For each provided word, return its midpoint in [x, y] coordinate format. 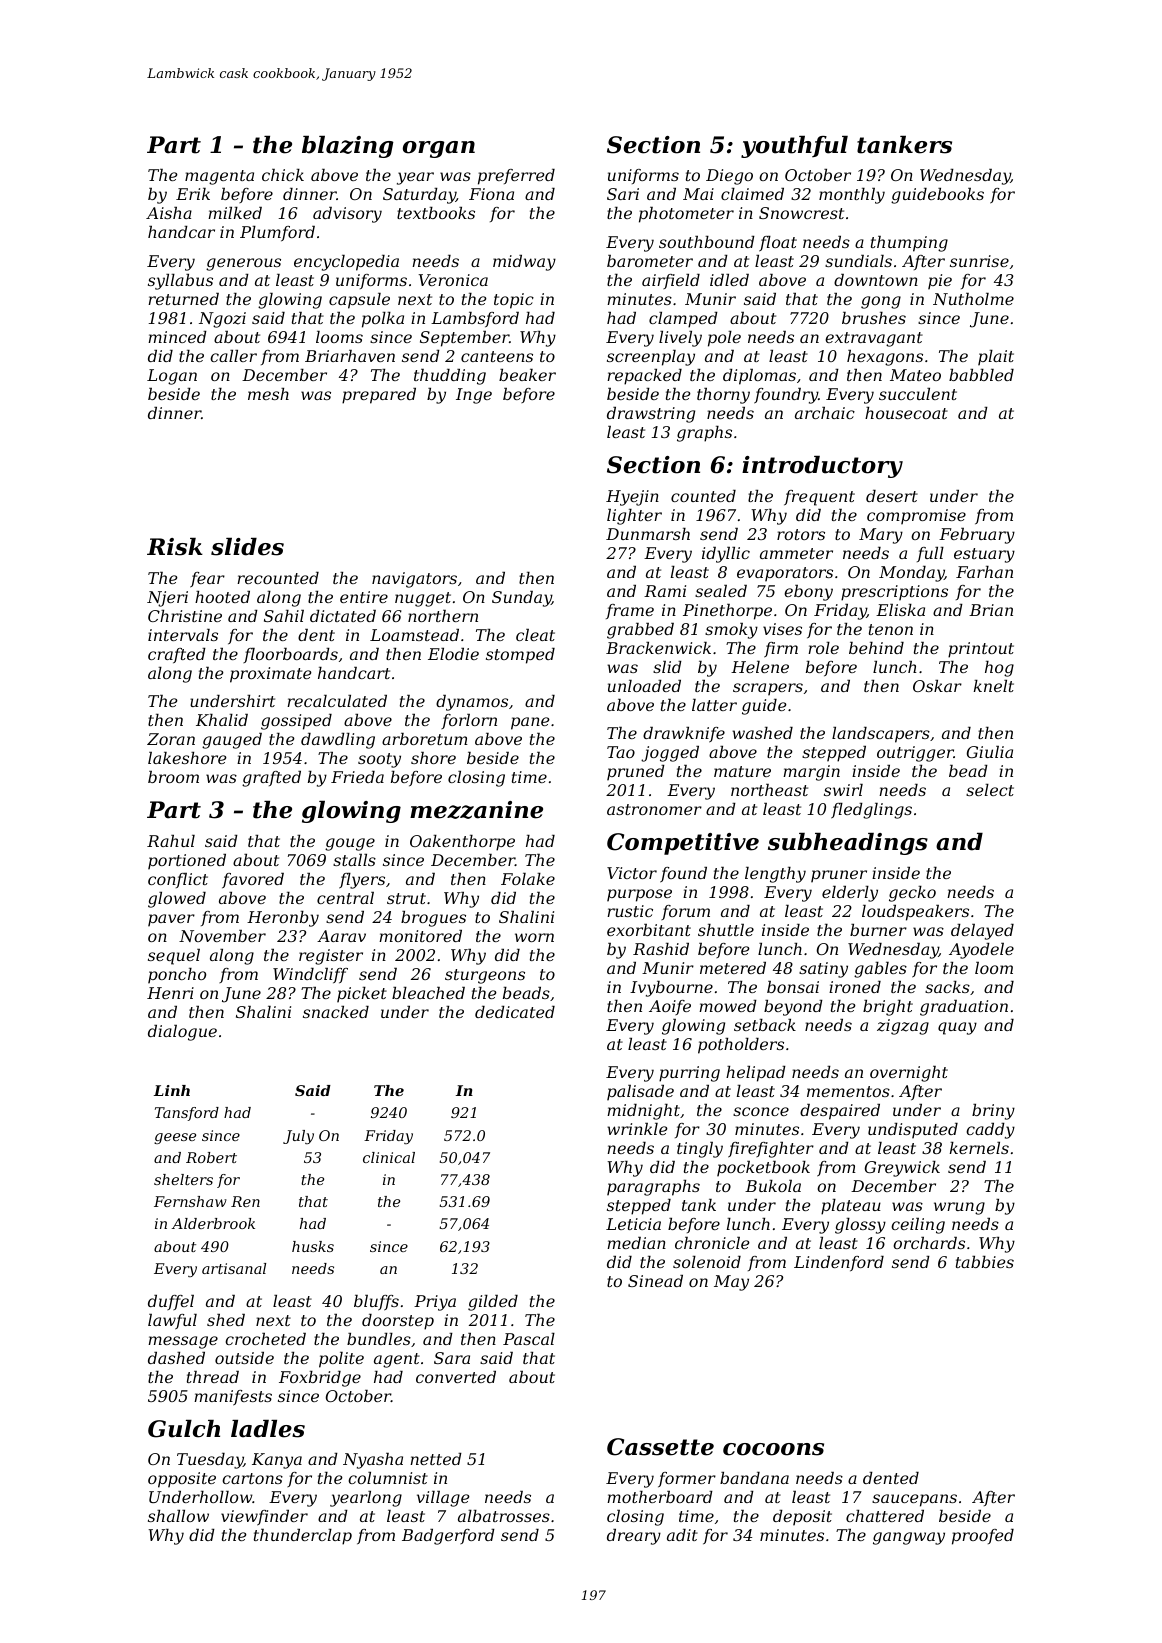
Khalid [222, 720]
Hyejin [632, 498]
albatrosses [504, 1516]
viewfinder [264, 1518]
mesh [268, 394]
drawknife [684, 735]
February [977, 536]
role [823, 648]
